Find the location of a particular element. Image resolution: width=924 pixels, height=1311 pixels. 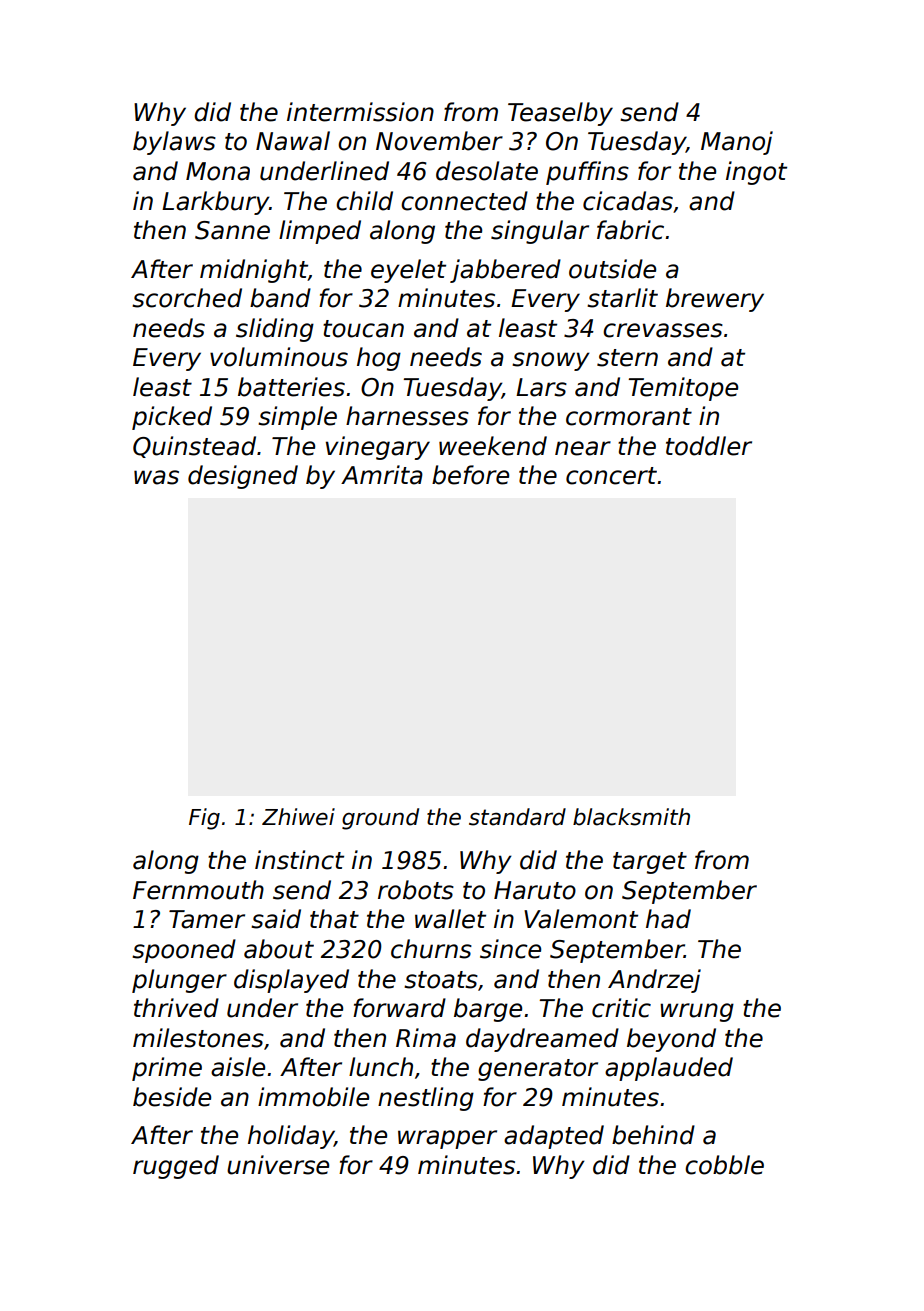

rugged is located at coordinates (176, 1167).
